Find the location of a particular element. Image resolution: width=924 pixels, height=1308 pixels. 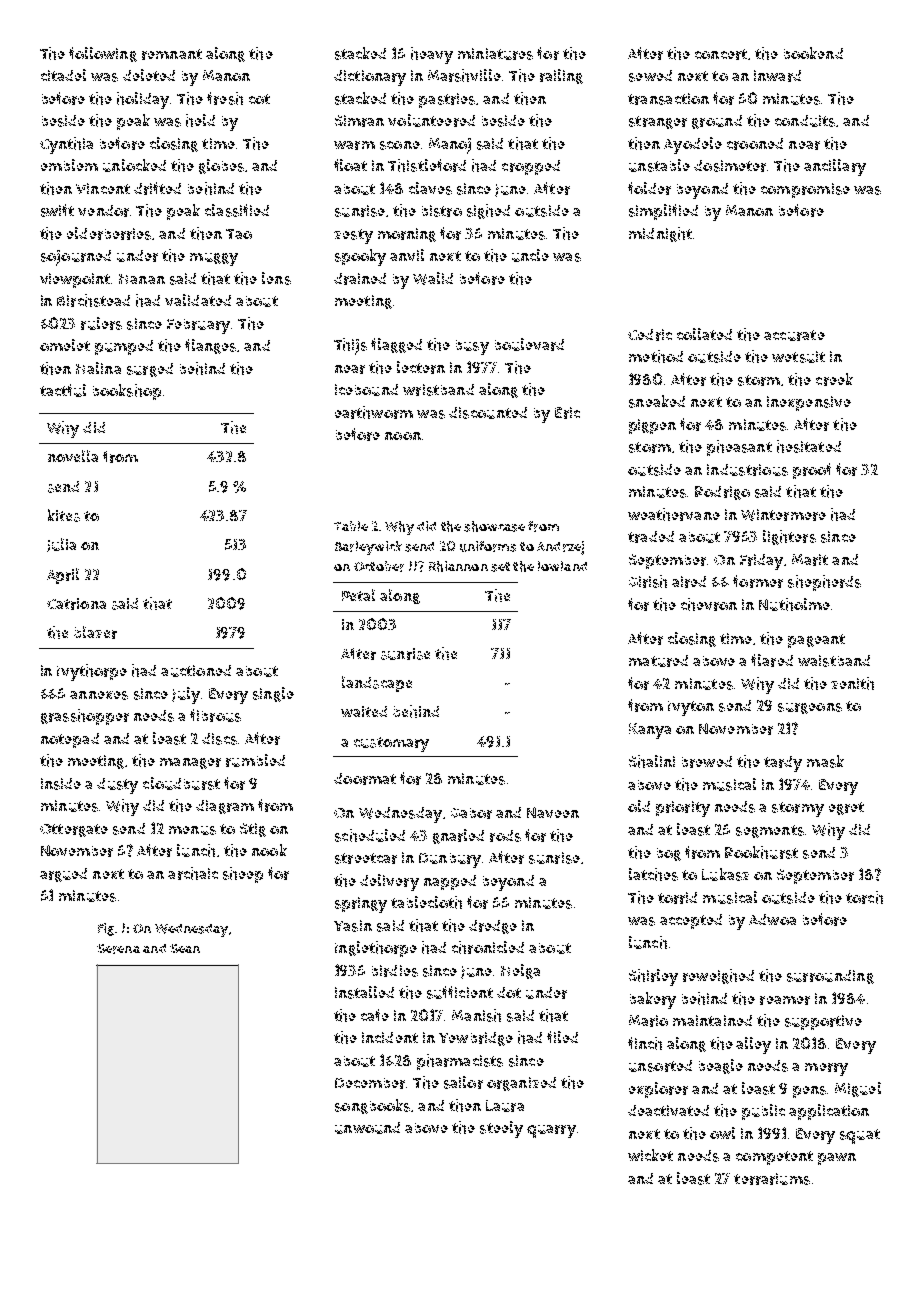

customary is located at coordinates (391, 744).
